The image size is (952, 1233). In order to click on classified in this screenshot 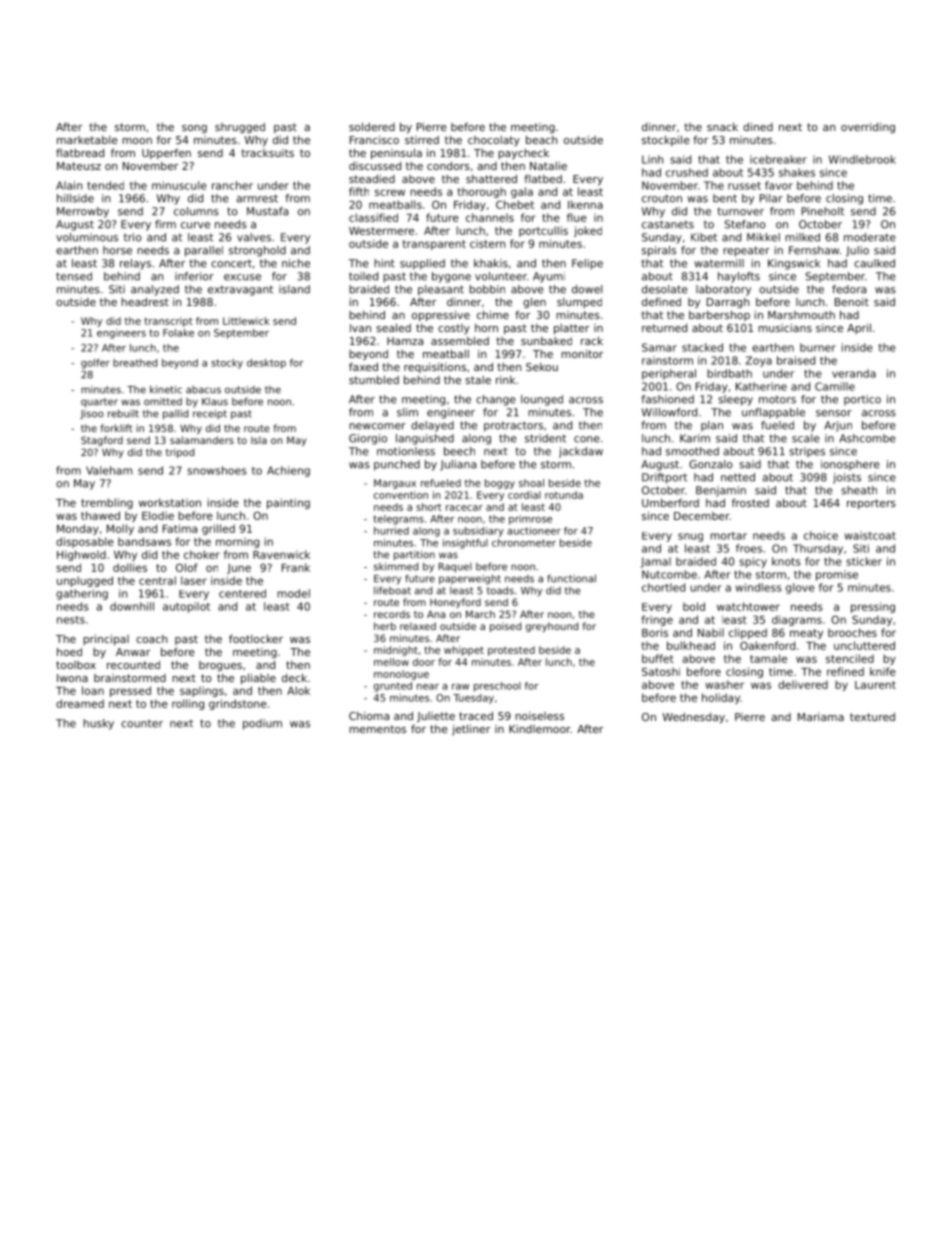, I will do `click(373, 217)`.
